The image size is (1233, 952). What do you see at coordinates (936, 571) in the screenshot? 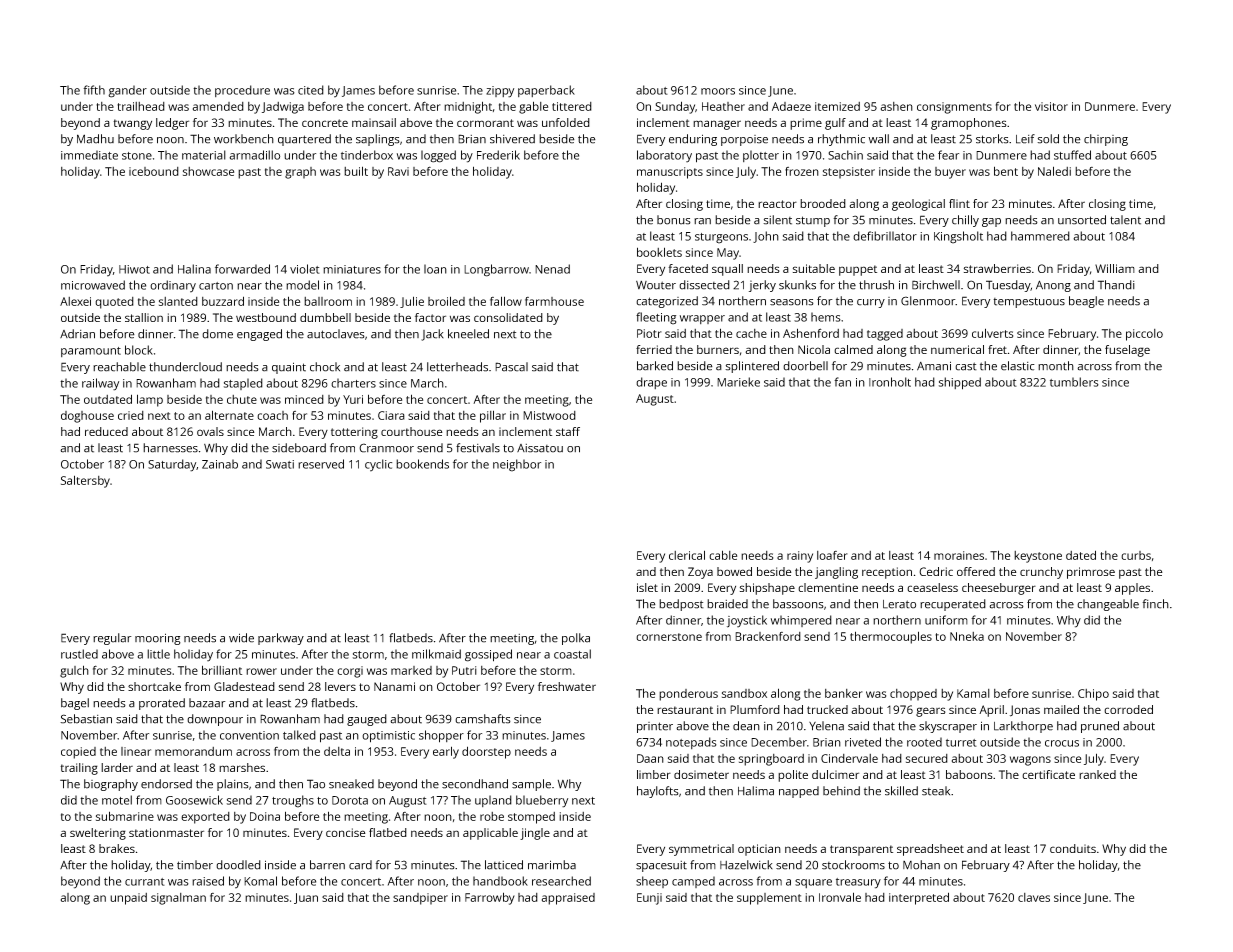
I see `Cedric` at bounding box center [936, 571].
